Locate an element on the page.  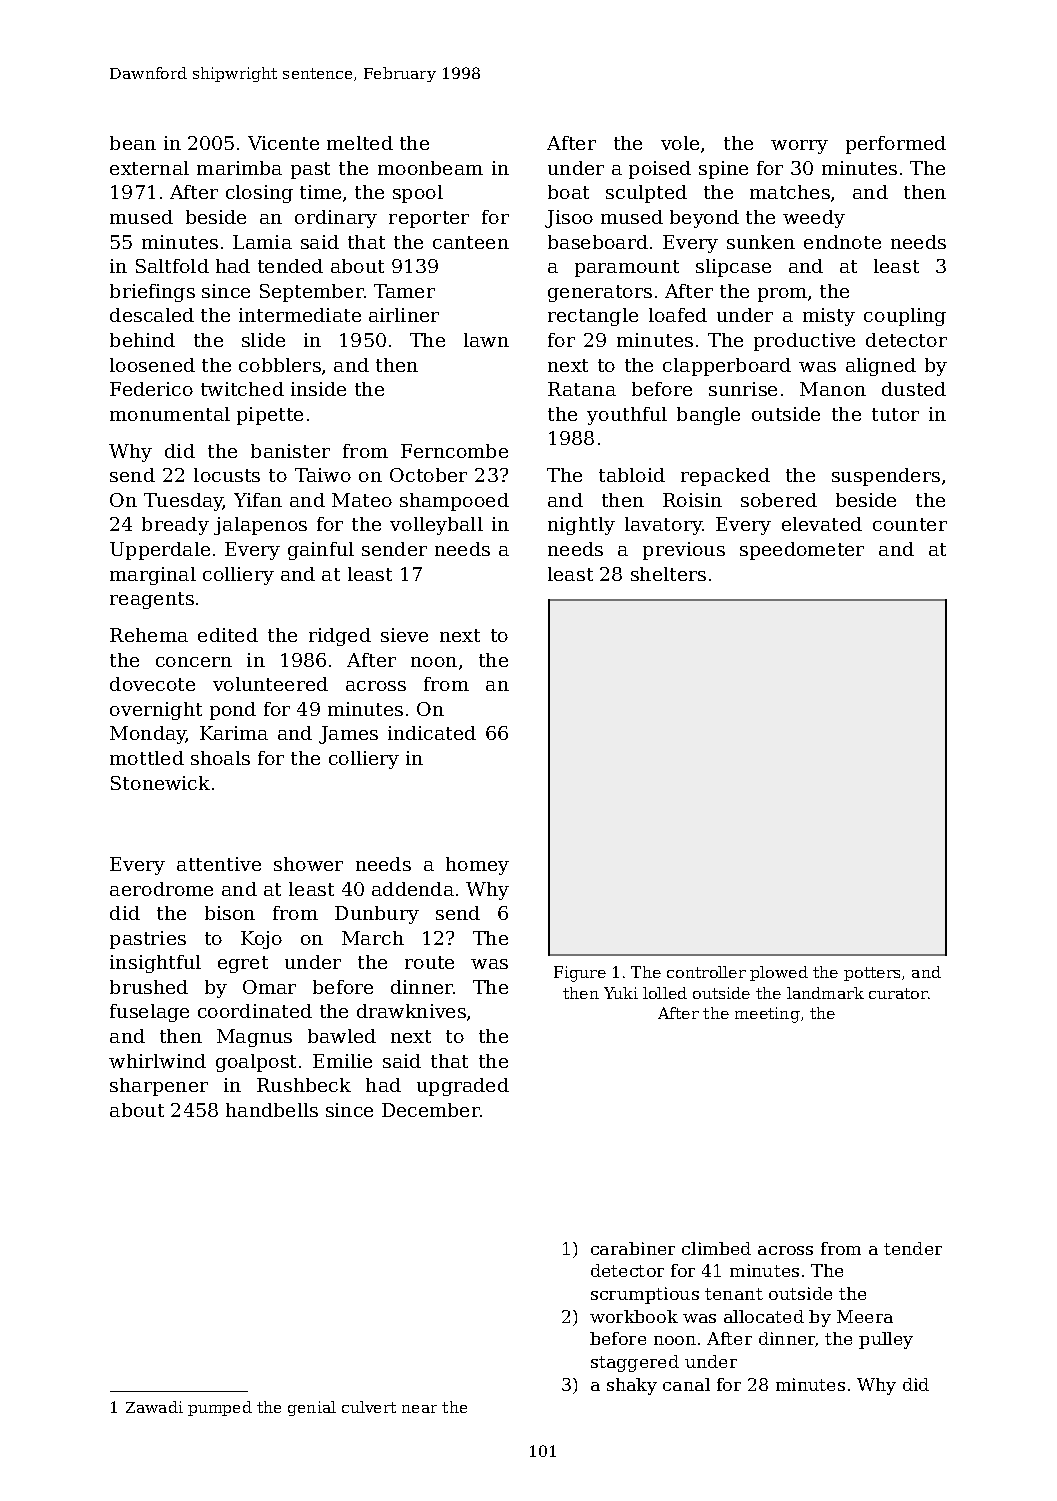
pumped is located at coordinates (220, 1408).
